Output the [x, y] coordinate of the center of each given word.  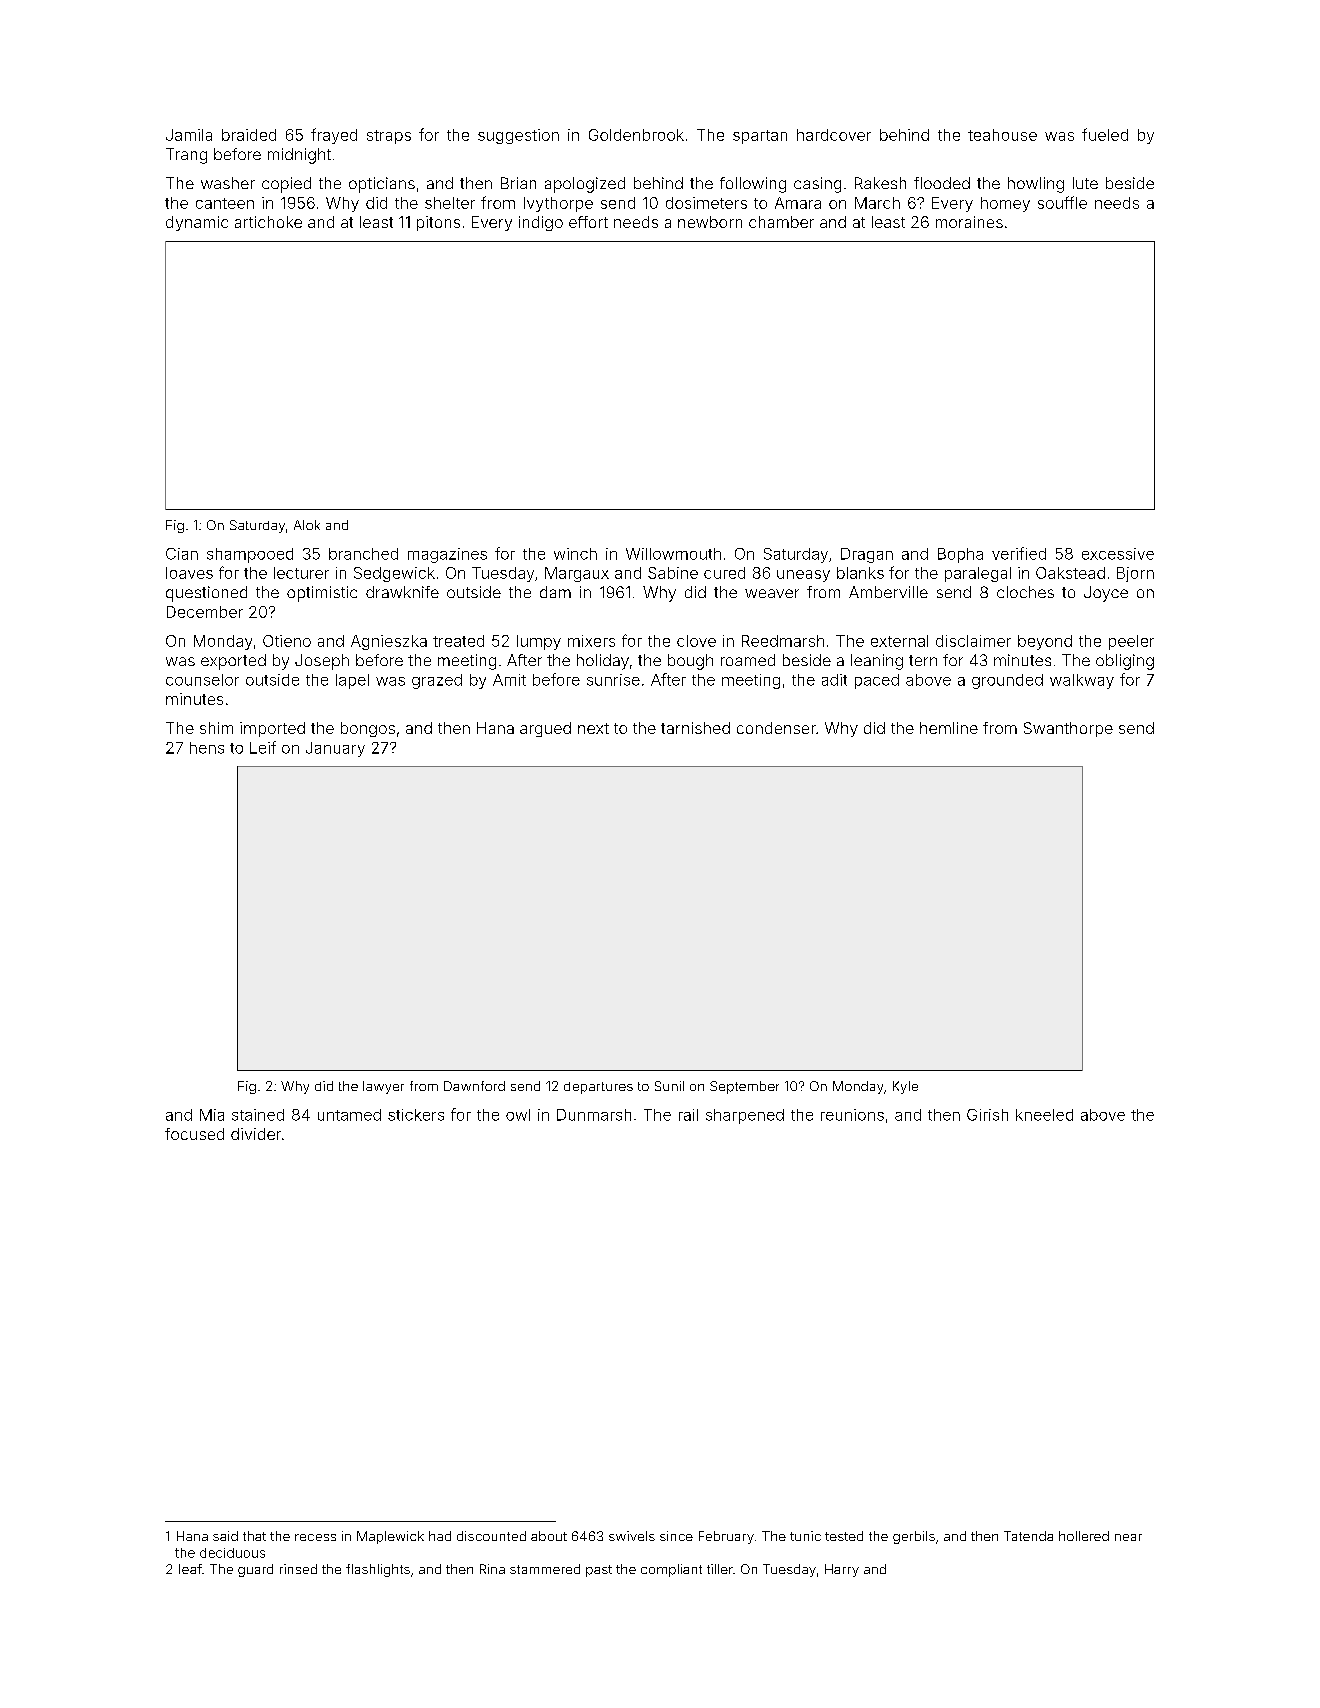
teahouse [1002, 135]
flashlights [378, 1570]
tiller [720, 1569]
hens [207, 748]
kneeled [1044, 1115]
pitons [438, 223]
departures [598, 1088]
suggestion [518, 136]
